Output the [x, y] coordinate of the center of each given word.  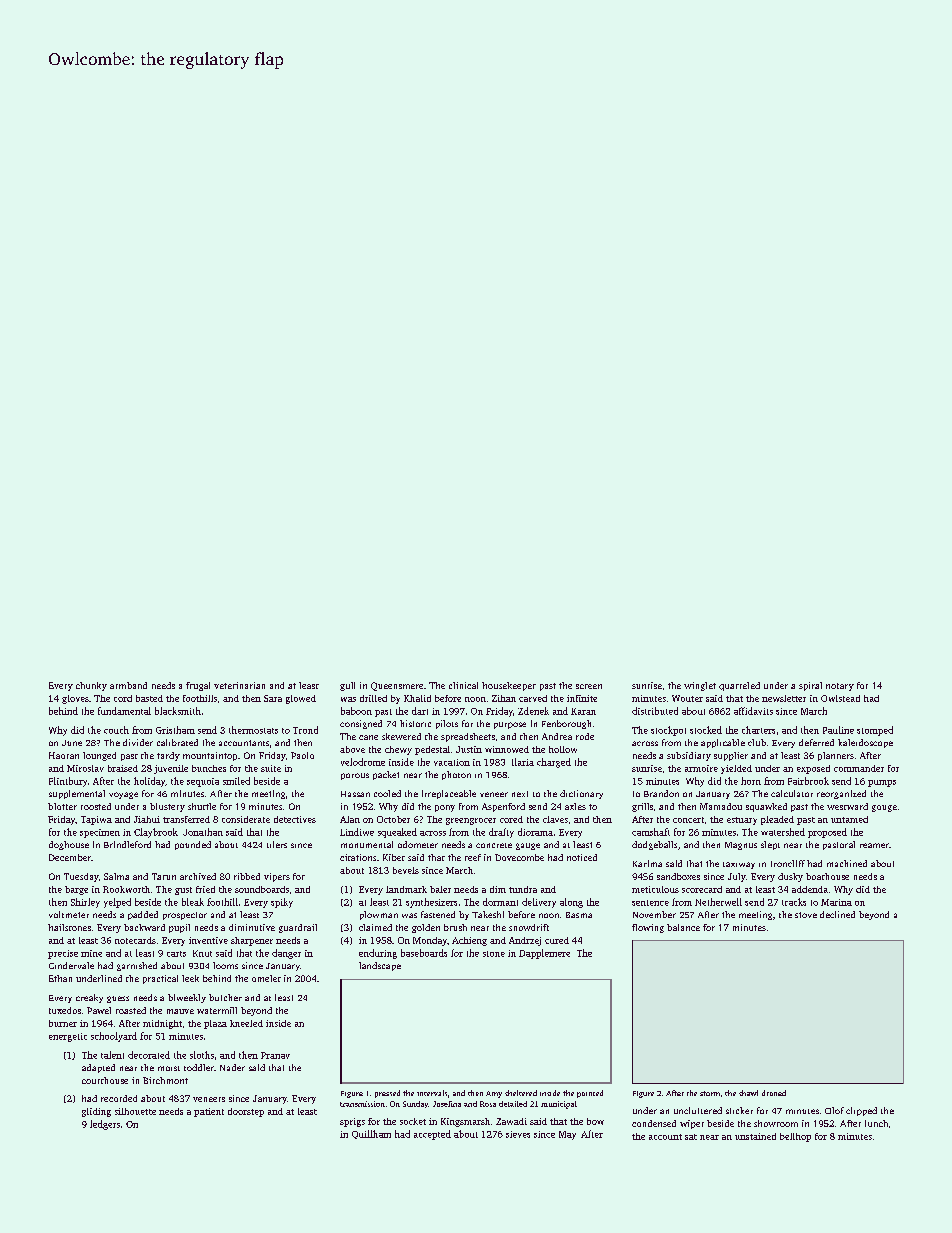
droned [774, 1093]
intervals [432, 1093]
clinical [463, 685]
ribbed [247, 876]
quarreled [739, 686]
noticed [582, 857]
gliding [96, 1112]
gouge [884, 808]
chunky [91, 686]
